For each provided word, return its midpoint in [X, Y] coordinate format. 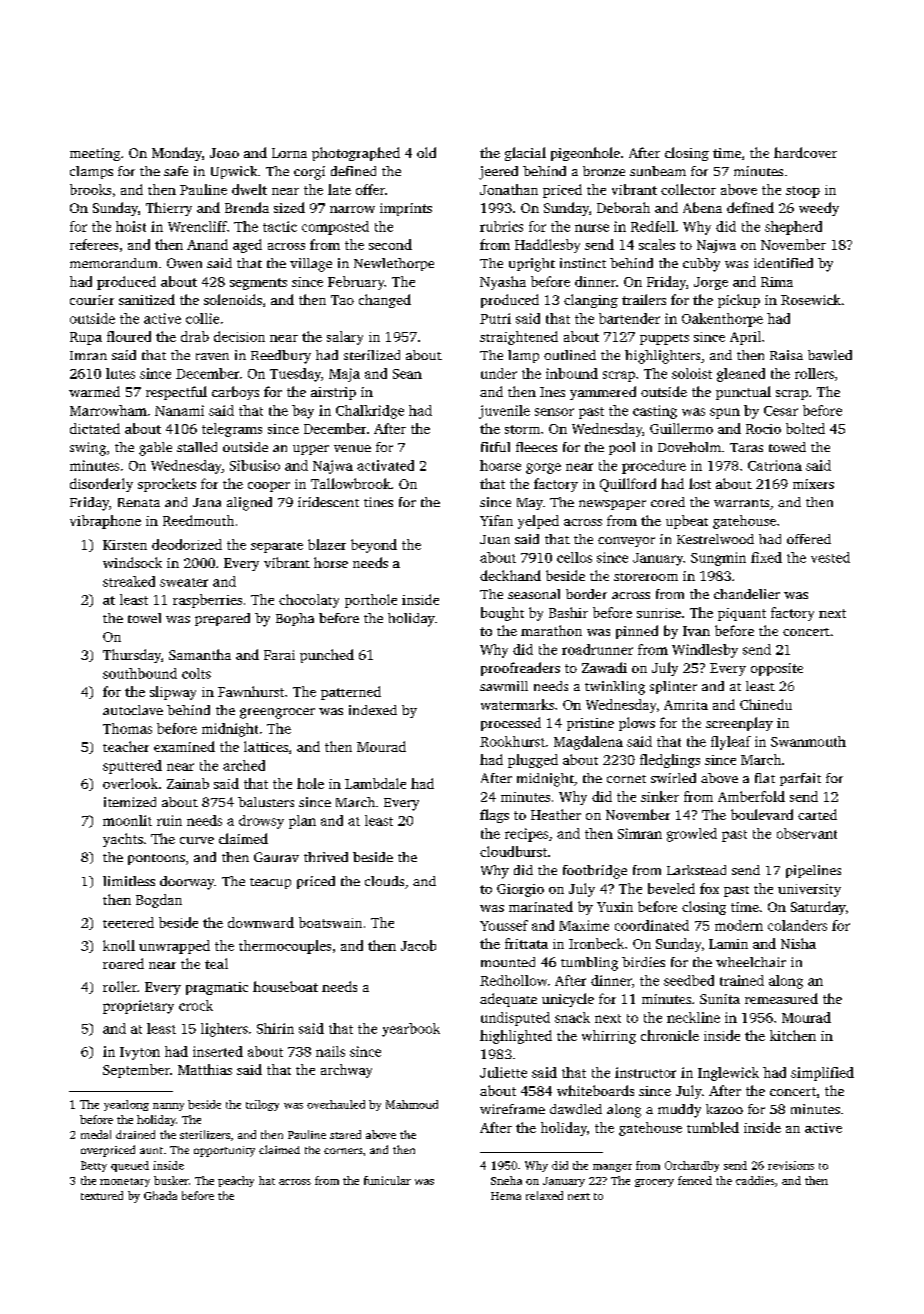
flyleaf [731, 743]
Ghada [160, 1195]
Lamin [728, 944]
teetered [128, 922]
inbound [572, 373]
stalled [197, 447]
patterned [351, 693]
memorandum [113, 263]
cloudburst [513, 851]
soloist [692, 373]
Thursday [132, 656]
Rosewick [811, 299]
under [499, 373]
